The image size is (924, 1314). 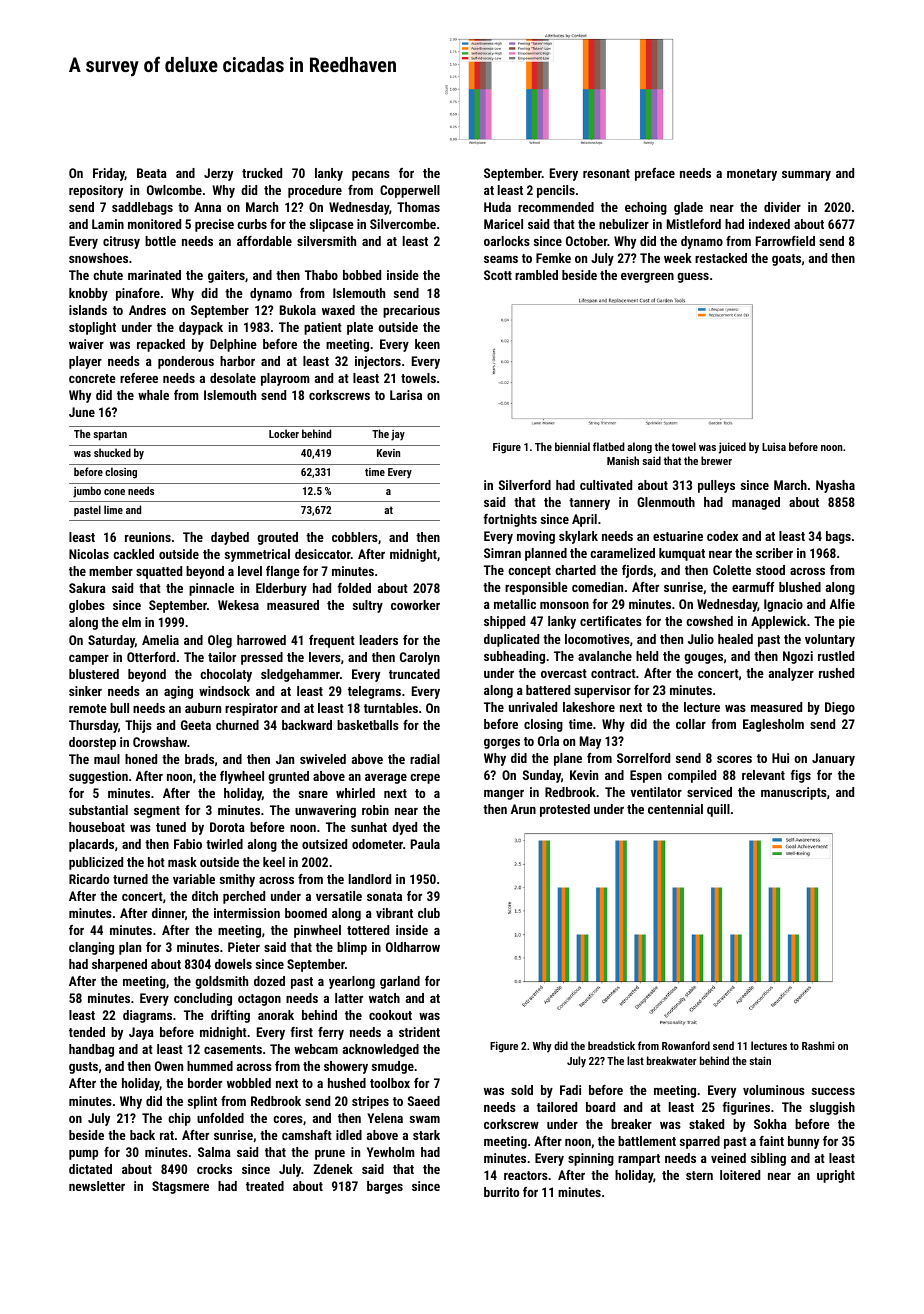 What do you see at coordinates (112, 452) in the screenshot?
I see `shucked` at bounding box center [112, 452].
